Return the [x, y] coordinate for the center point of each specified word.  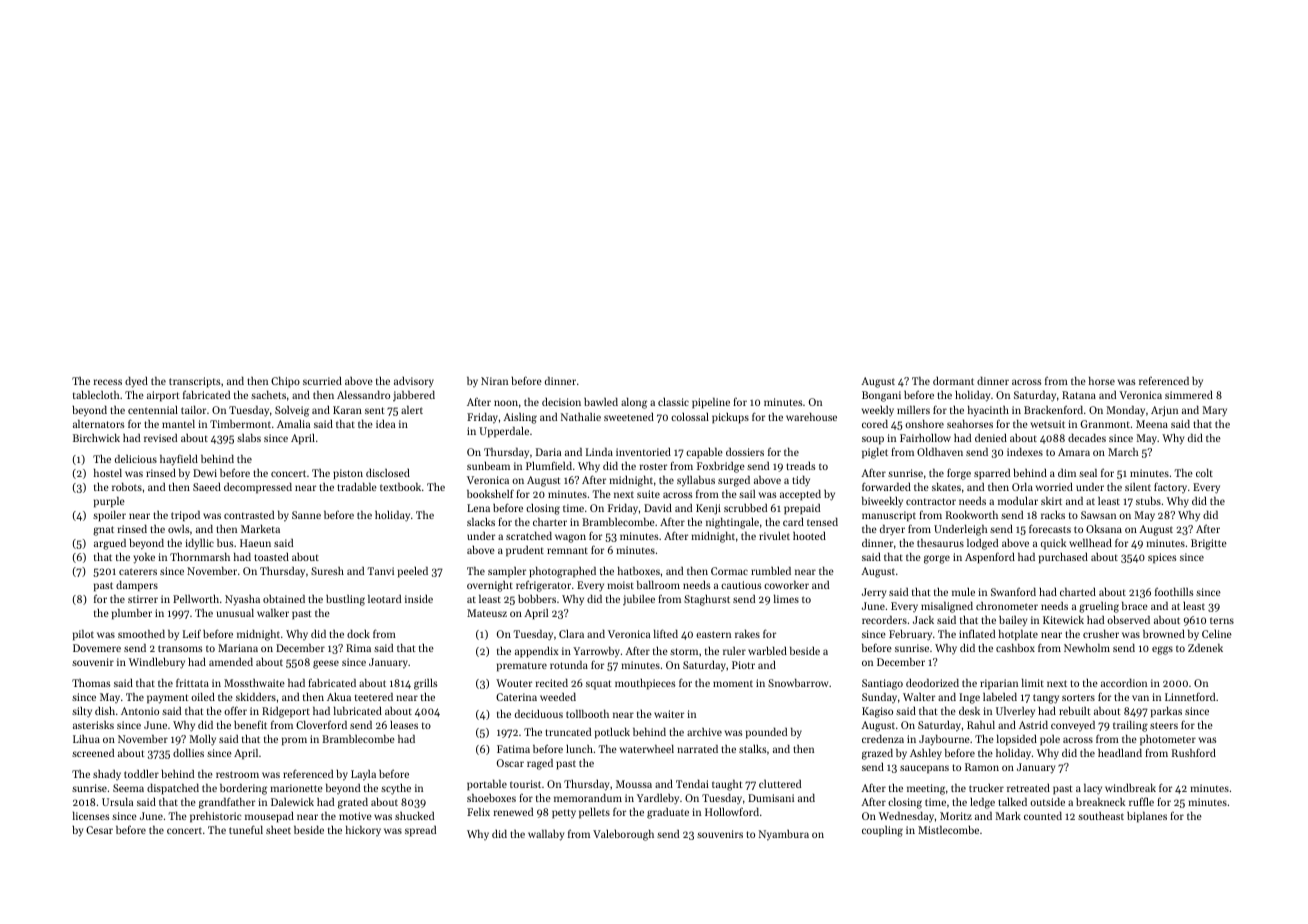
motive [355, 816]
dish [105, 711]
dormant [953, 381]
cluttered [780, 784]
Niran [494, 381]
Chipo [285, 382]
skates [946, 487]
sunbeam [488, 466]
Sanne [306, 515]
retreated [1028, 788]
